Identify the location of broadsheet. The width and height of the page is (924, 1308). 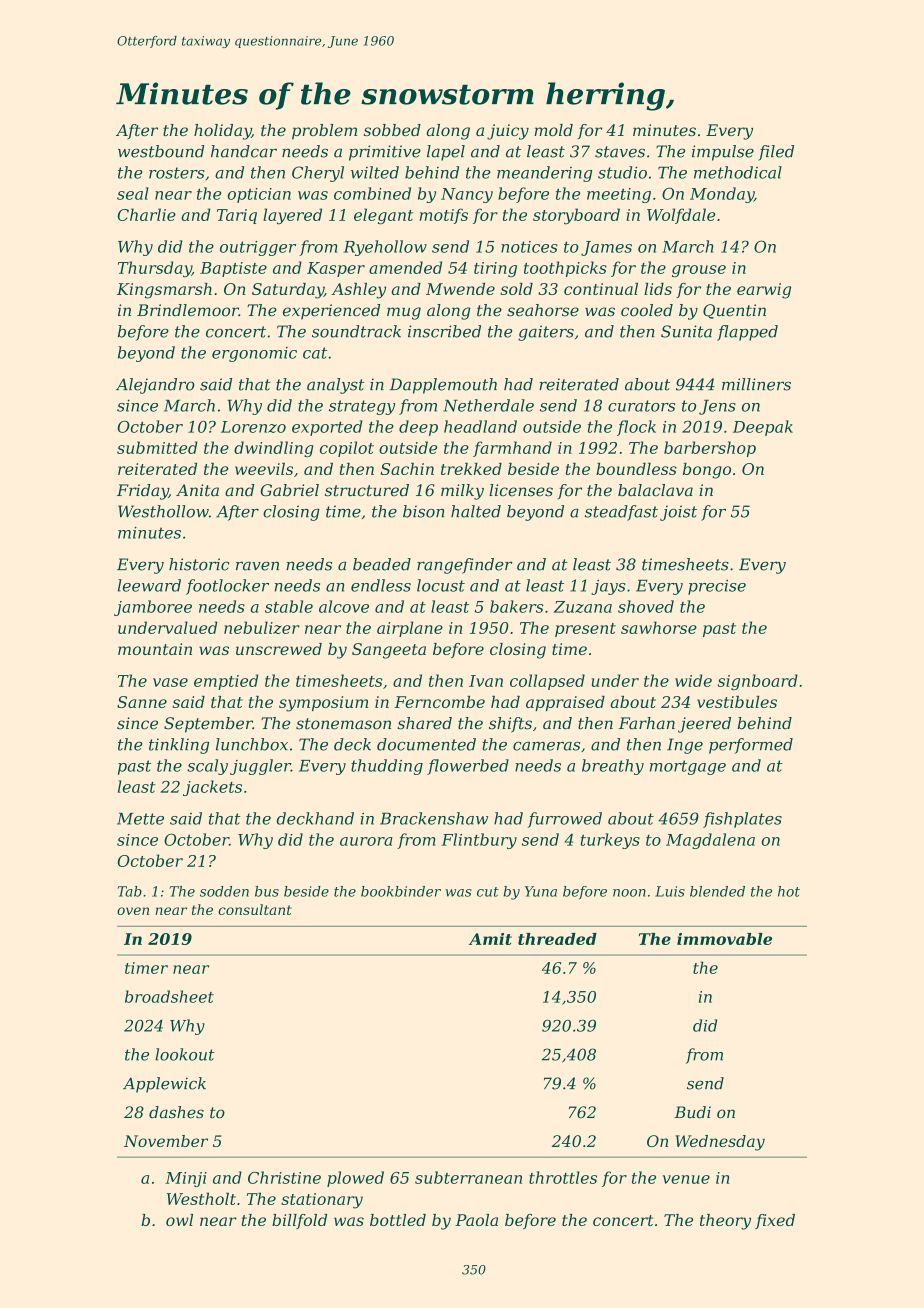
(169, 996).
